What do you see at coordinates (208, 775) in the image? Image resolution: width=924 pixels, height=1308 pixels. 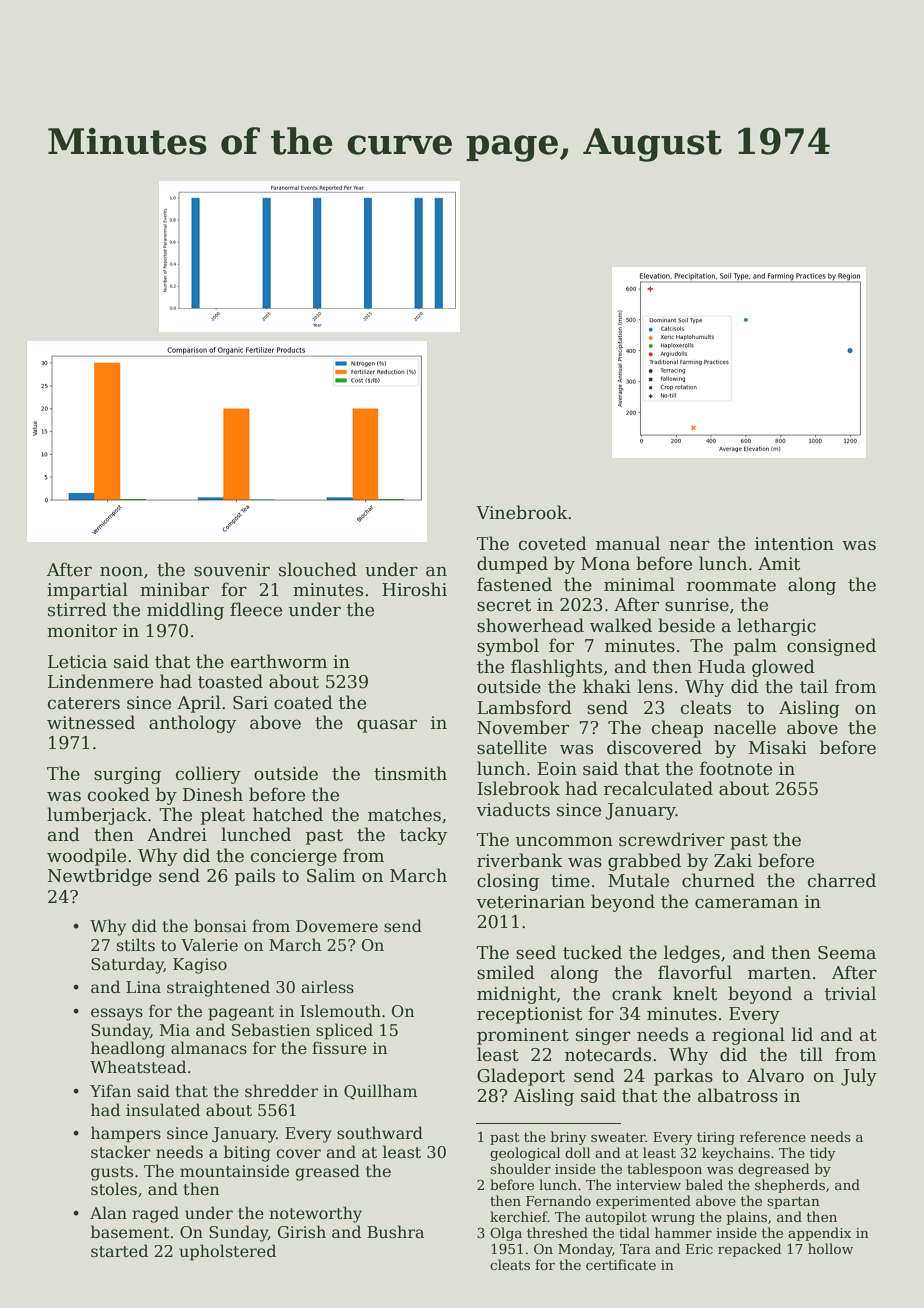 I see `colliery` at bounding box center [208, 775].
